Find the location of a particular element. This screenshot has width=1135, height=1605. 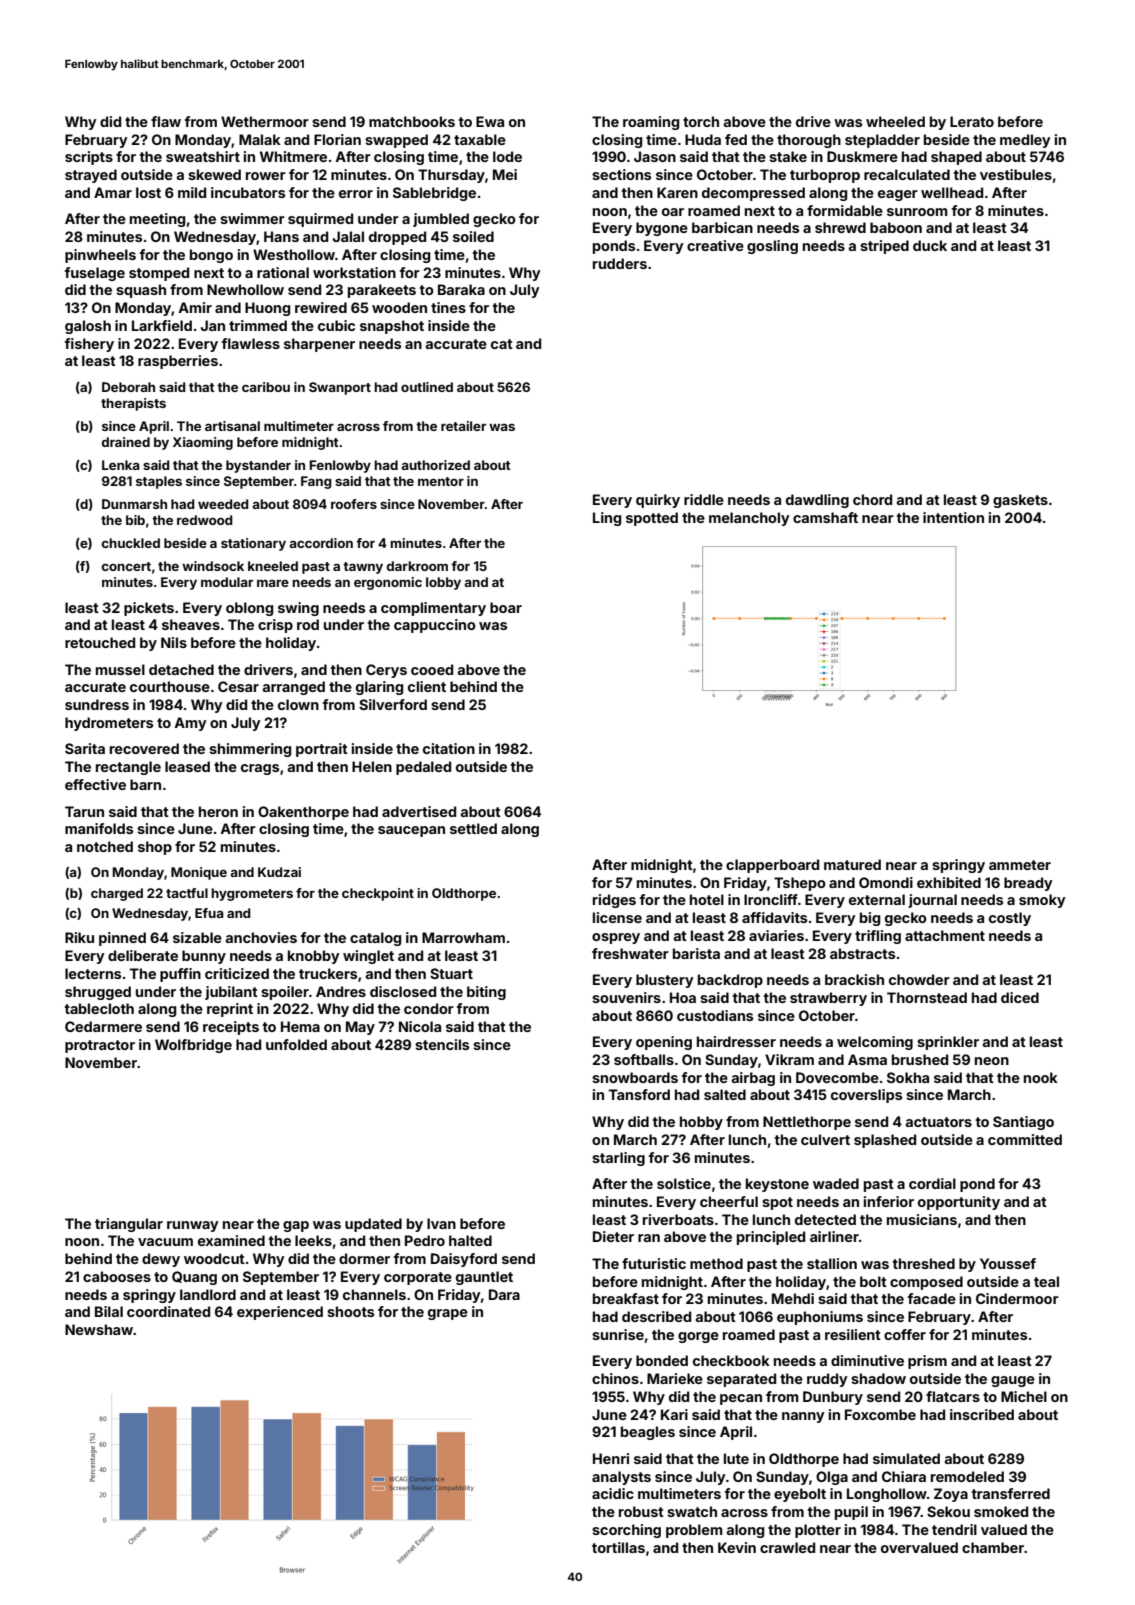

Newhollow is located at coordinates (245, 289).
